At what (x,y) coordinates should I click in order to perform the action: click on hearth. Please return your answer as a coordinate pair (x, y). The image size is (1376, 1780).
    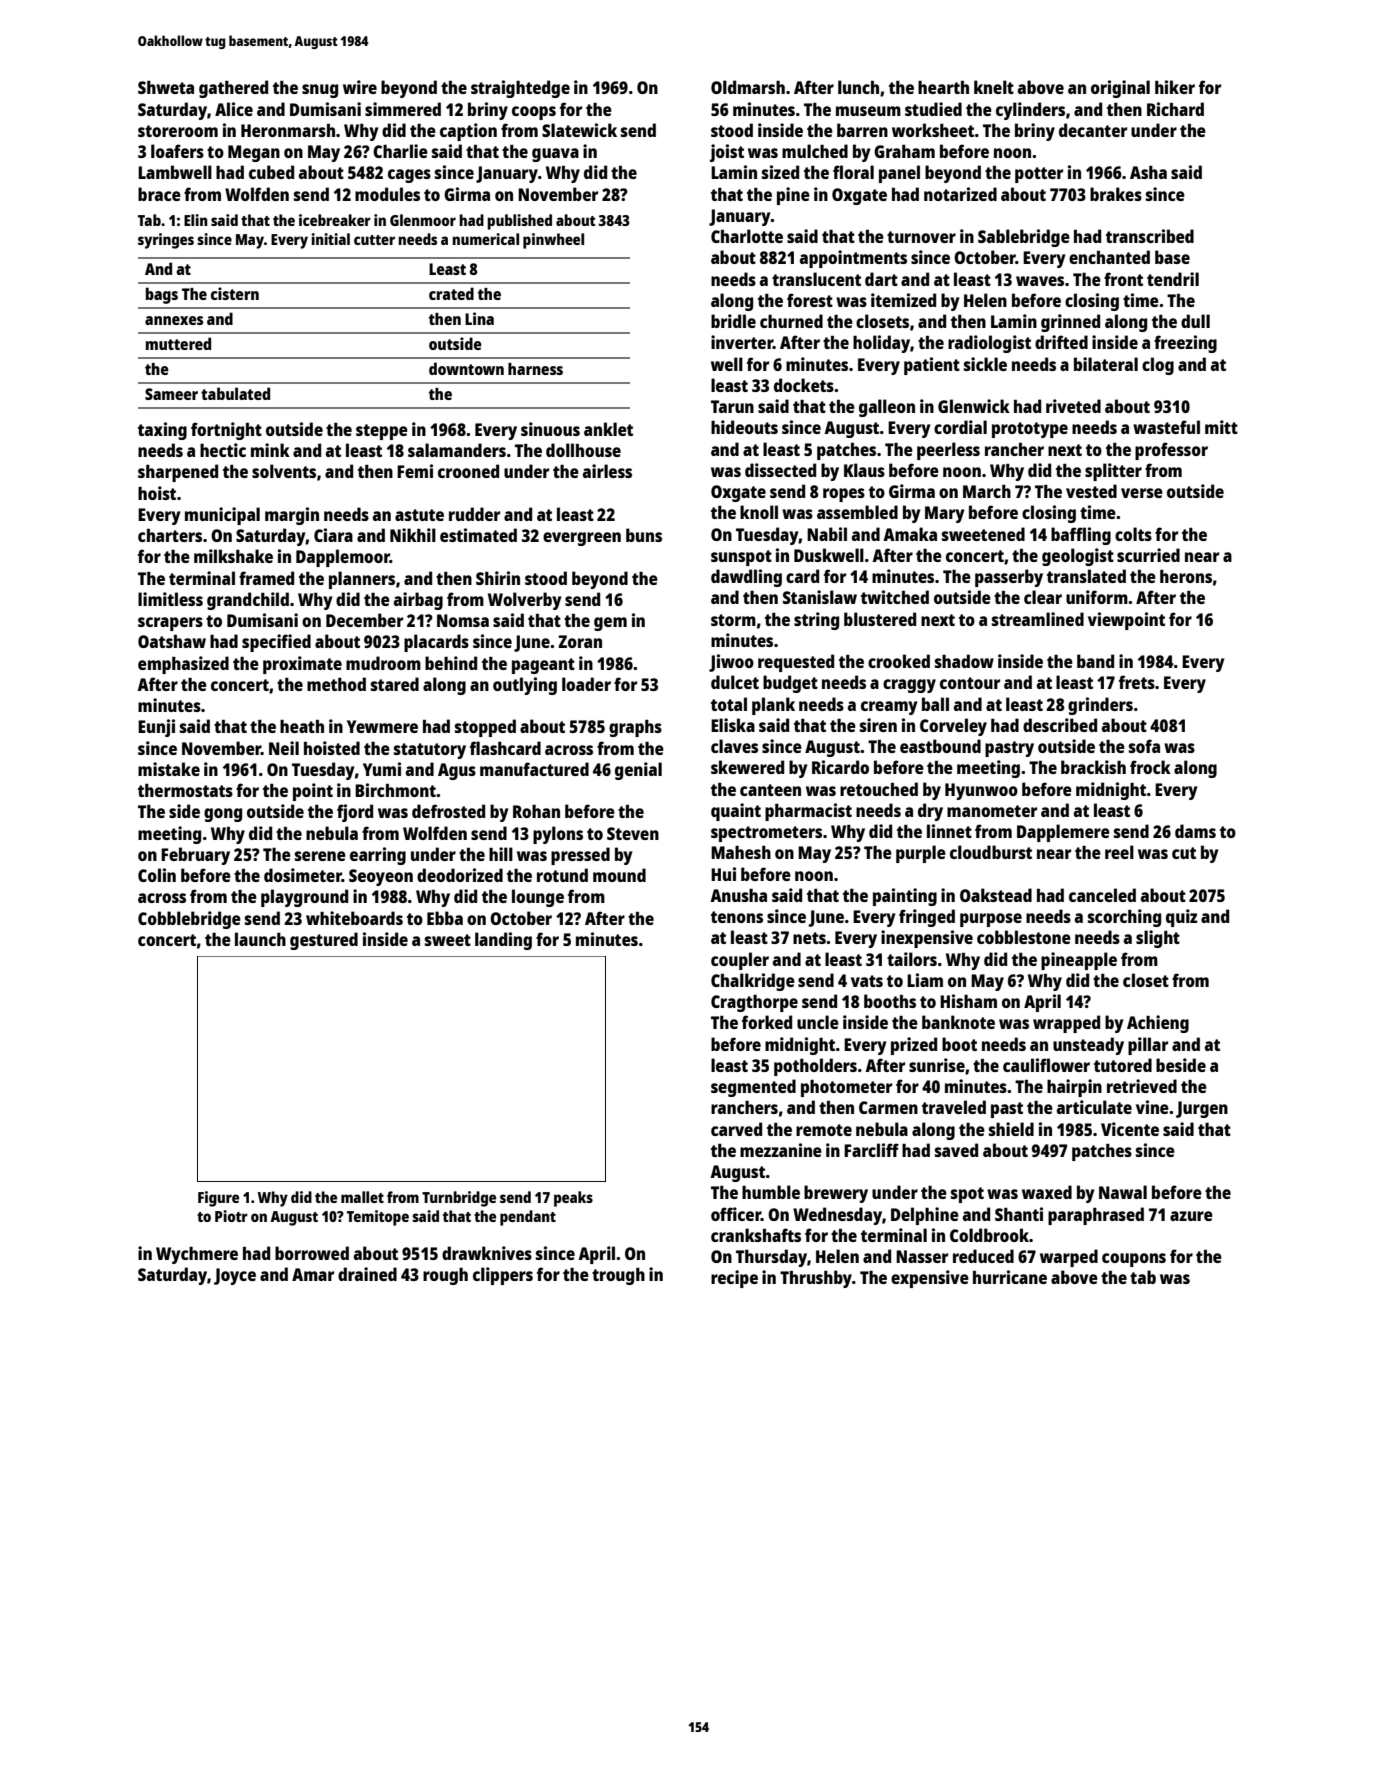
    Looking at the image, I should click on (943, 87).
